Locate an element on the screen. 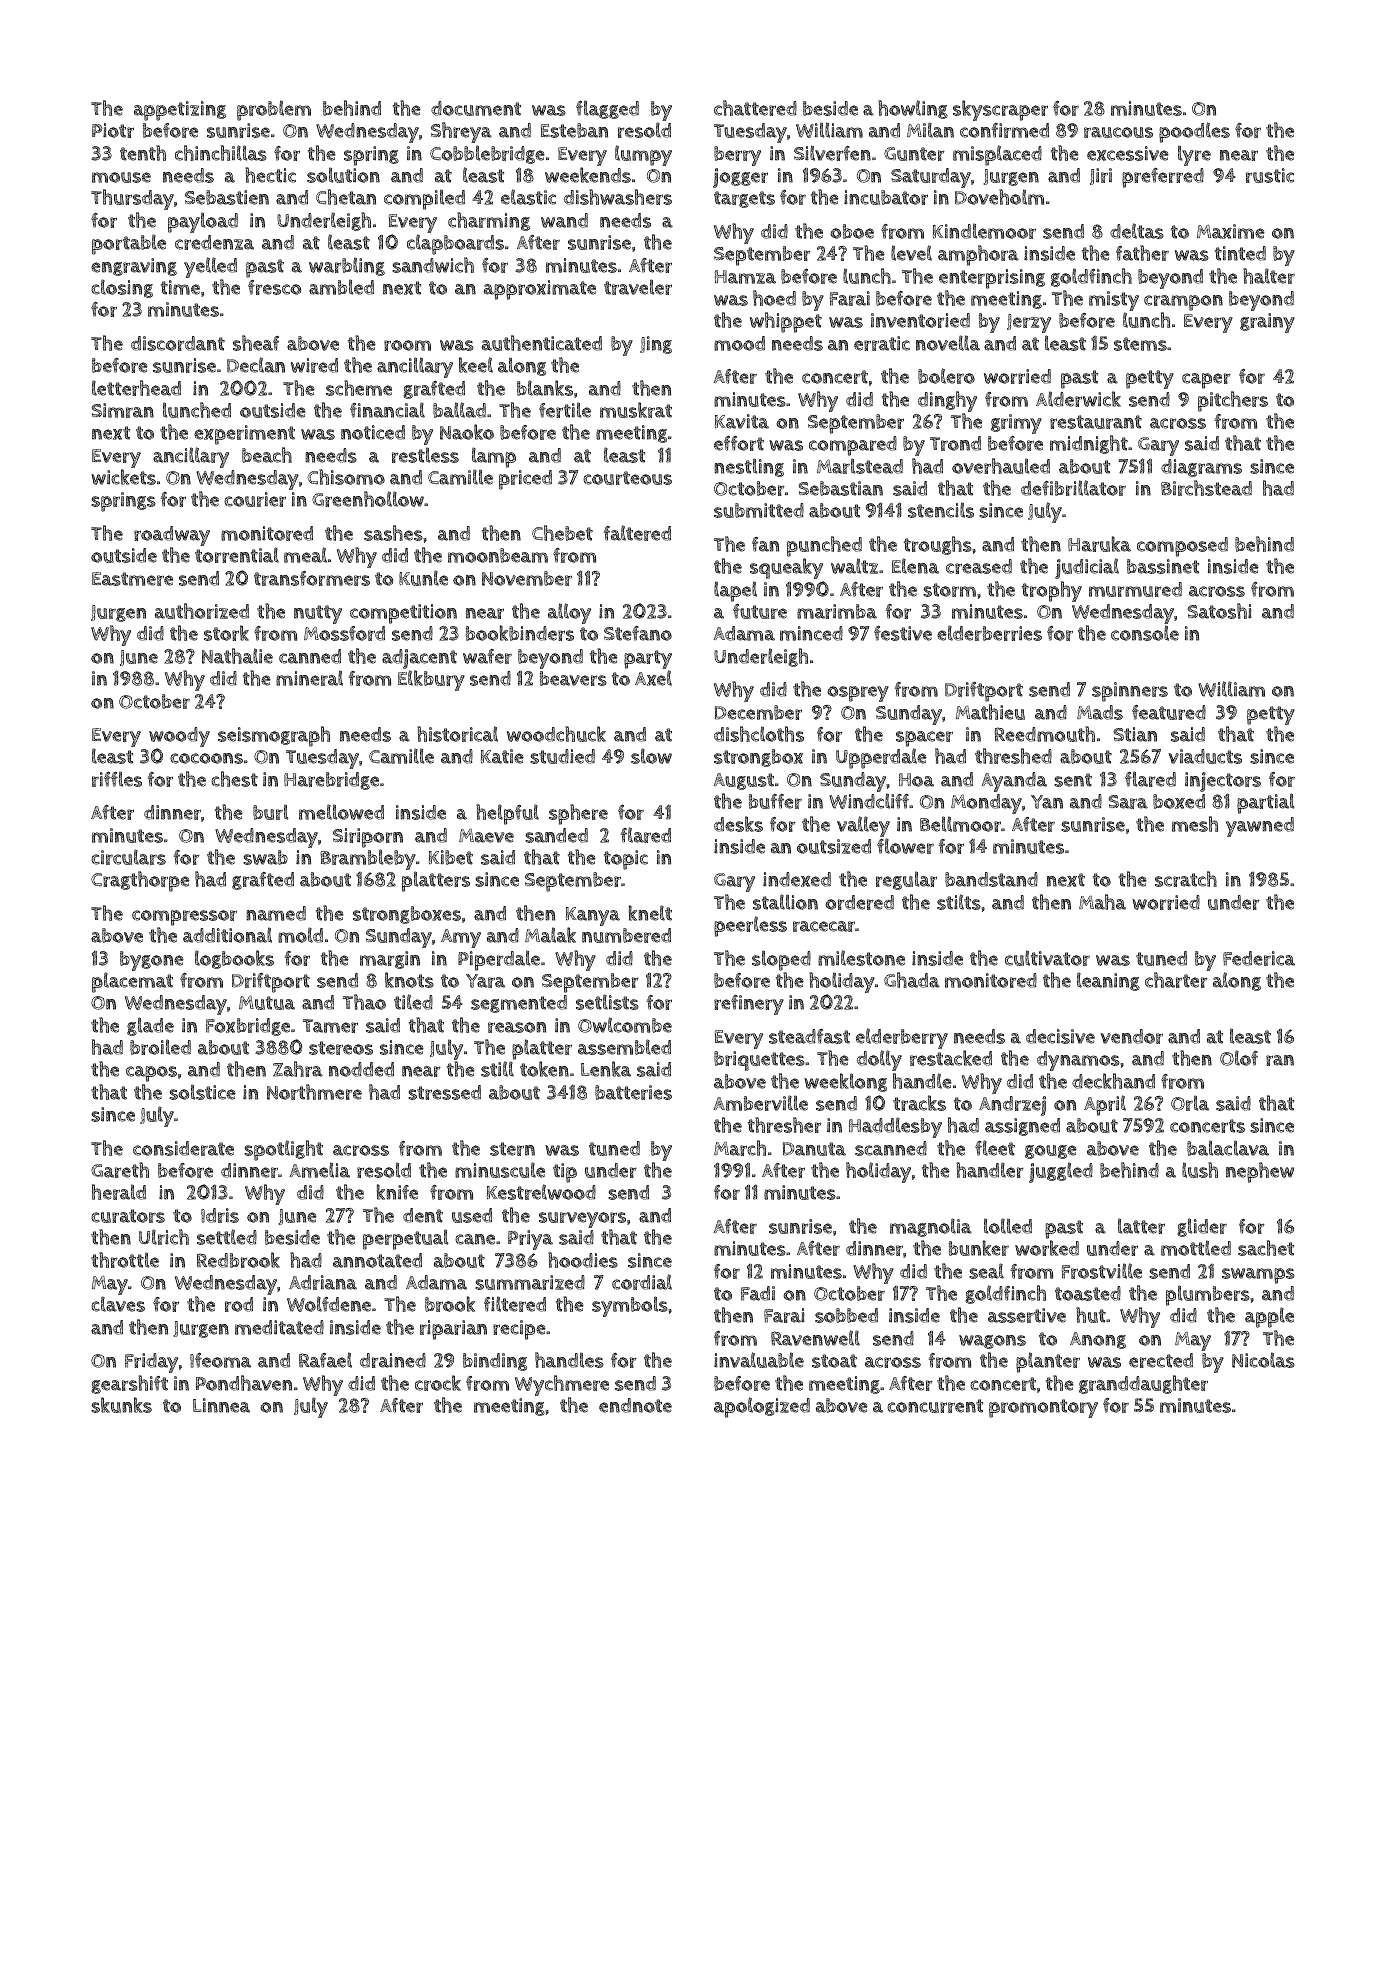 The height and width of the screenshot is (1969, 1386). Northmere is located at coordinates (314, 1092).
